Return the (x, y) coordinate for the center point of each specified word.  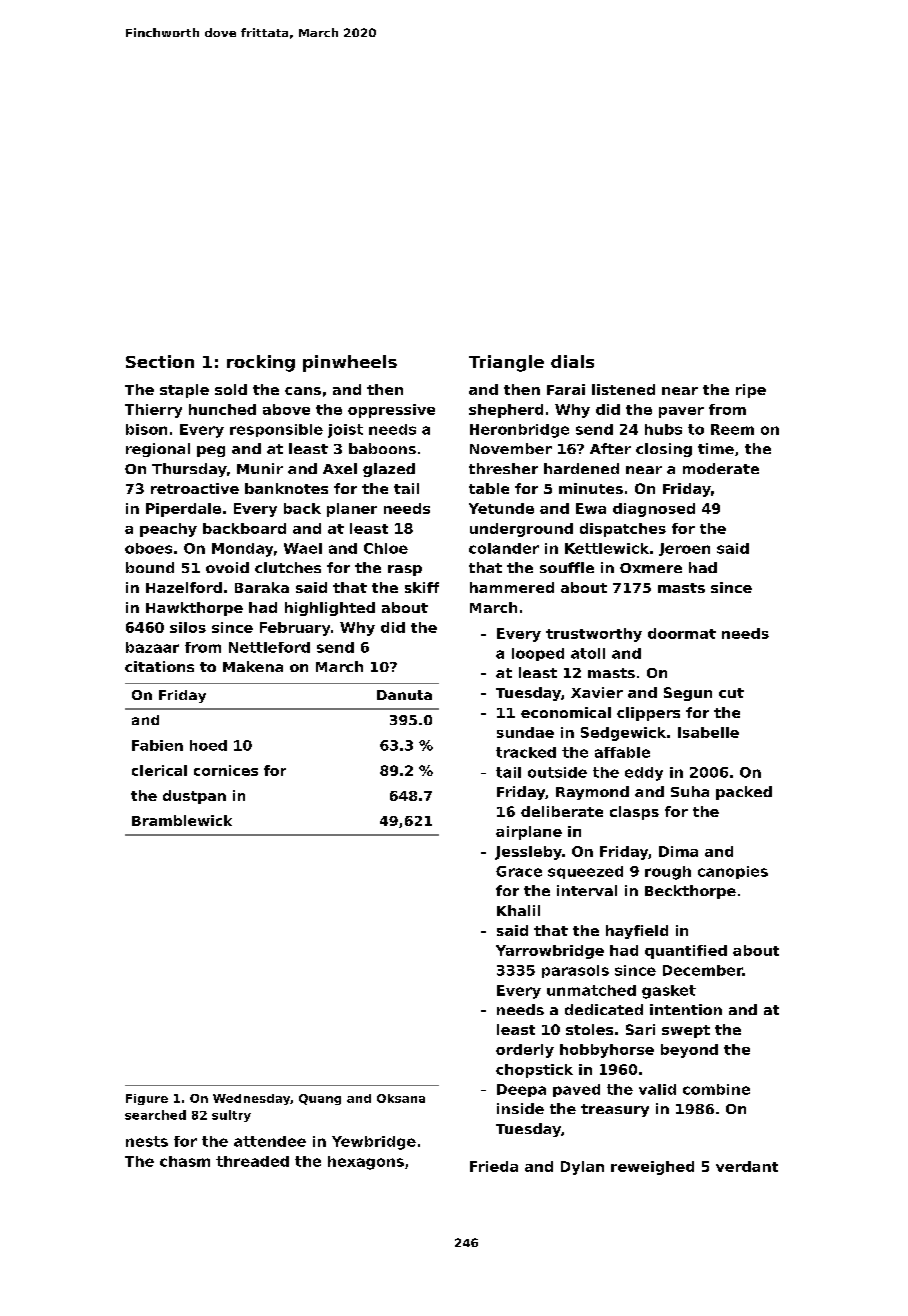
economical (566, 712)
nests (147, 1141)
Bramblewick (182, 820)
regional (158, 450)
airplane (529, 833)
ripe (751, 391)
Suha (690, 791)
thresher (503, 468)
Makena (253, 666)
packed (744, 793)
